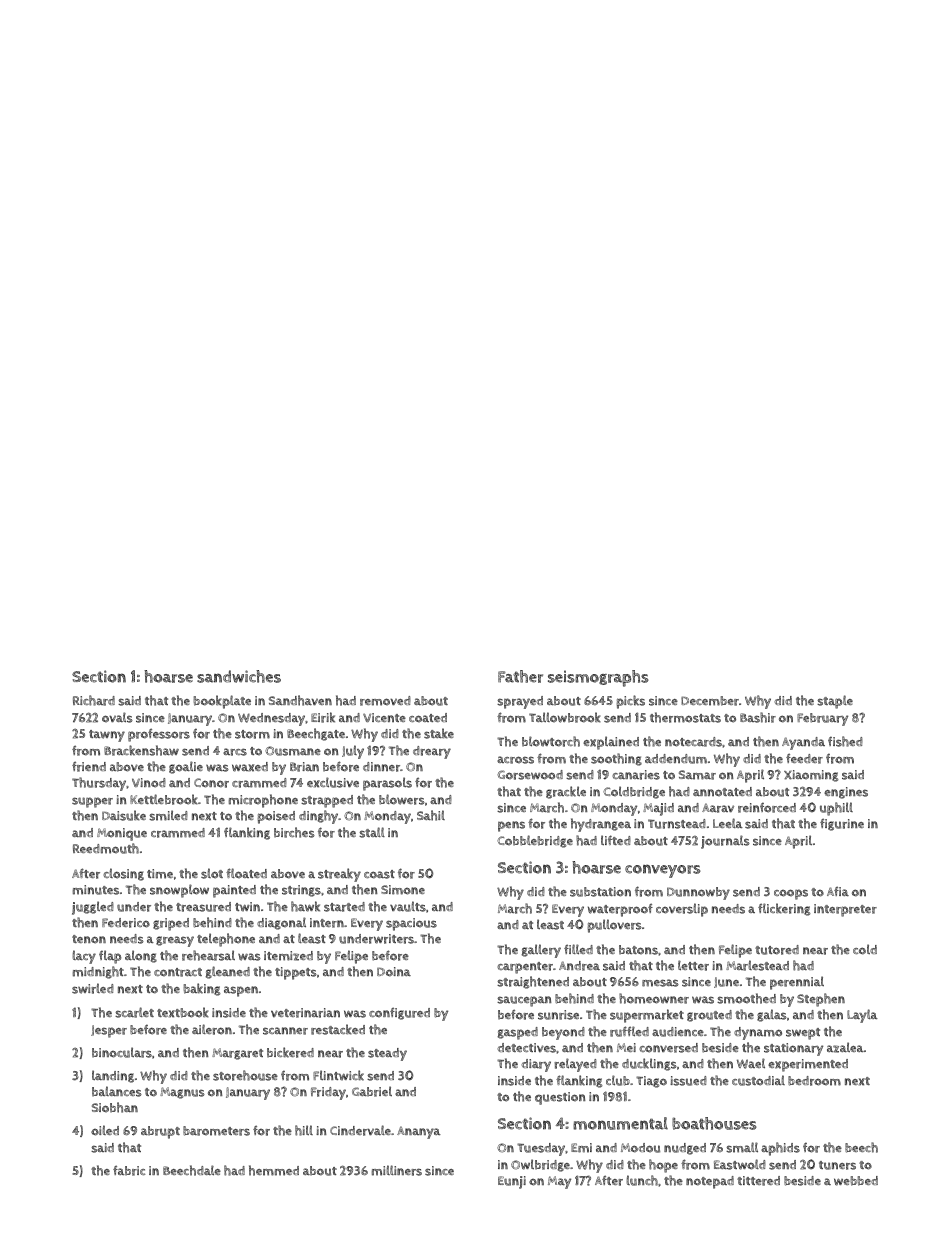 The height and width of the document is (1233, 952). What do you see at coordinates (600, 892) in the document?
I see `substation` at bounding box center [600, 892].
